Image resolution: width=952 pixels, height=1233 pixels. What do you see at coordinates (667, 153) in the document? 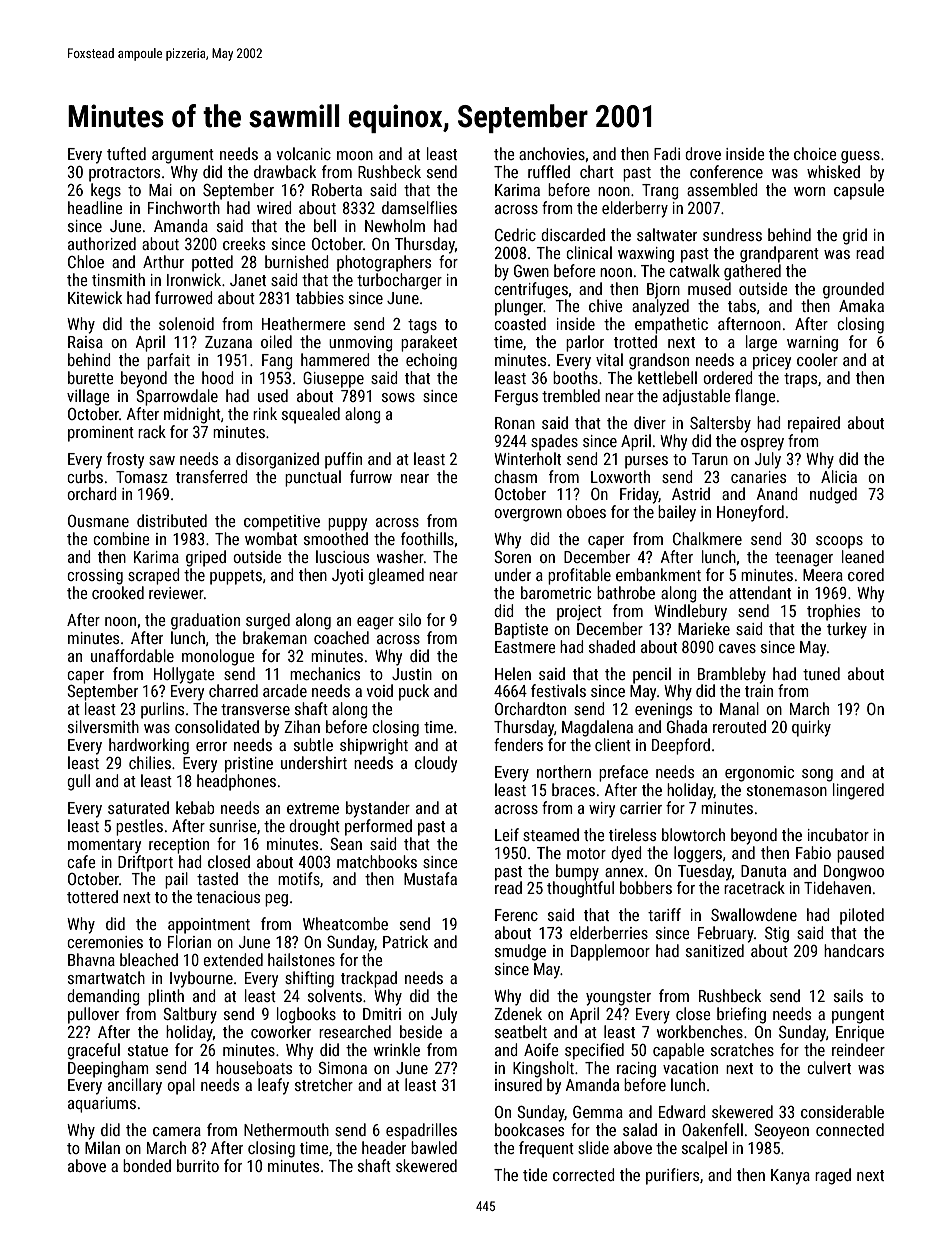
I see `Fadi` at bounding box center [667, 153].
